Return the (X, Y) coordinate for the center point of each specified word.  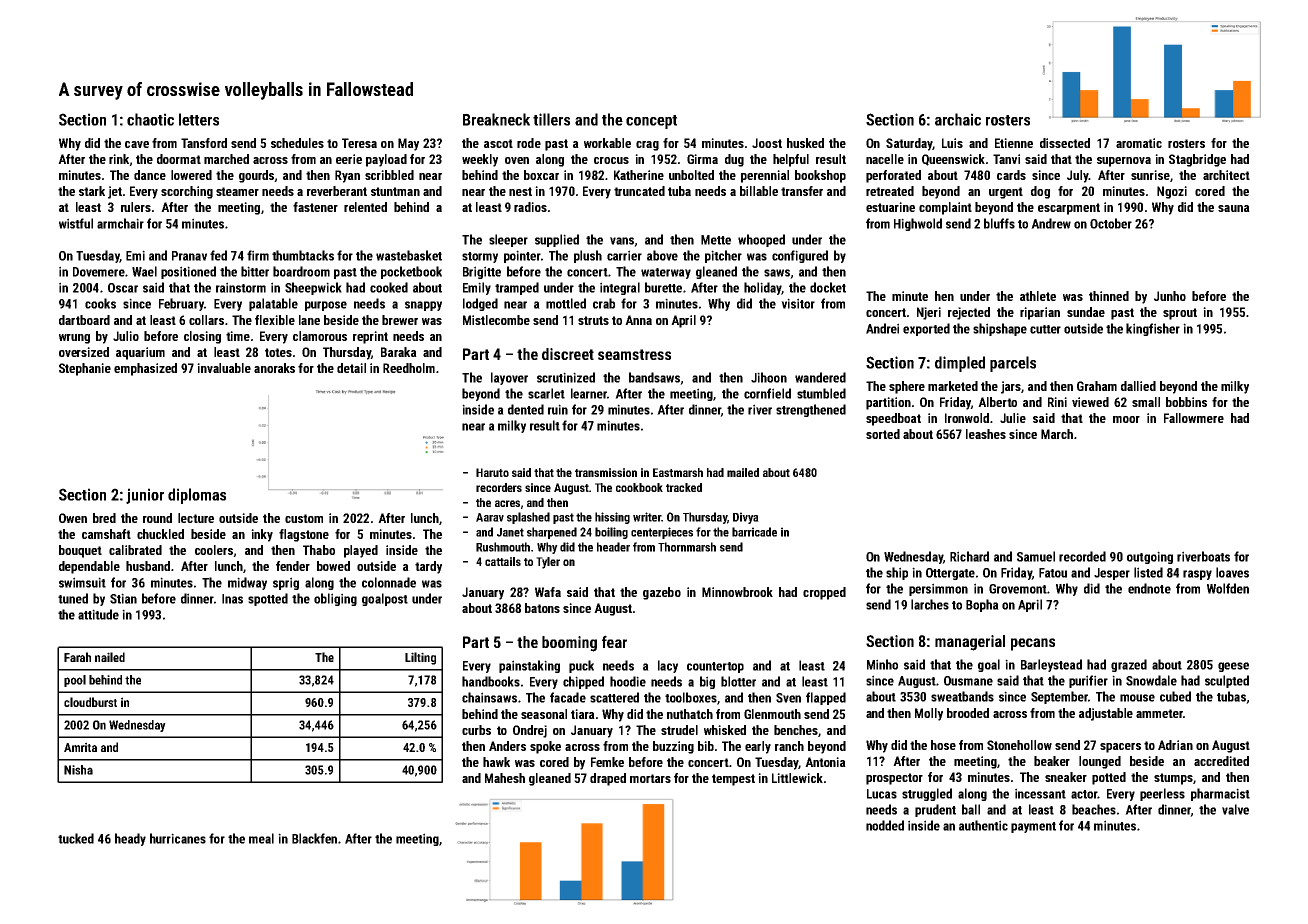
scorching (187, 192)
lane (309, 320)
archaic (958, 119)
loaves (1232, 572)
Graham (1097, 386)
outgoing (1150, 557)
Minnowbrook (737, 592)
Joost (767, 143)
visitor (798, 303)
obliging (335, 599)
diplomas (197, 496)
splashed (528, 518)
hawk (496, 762)
